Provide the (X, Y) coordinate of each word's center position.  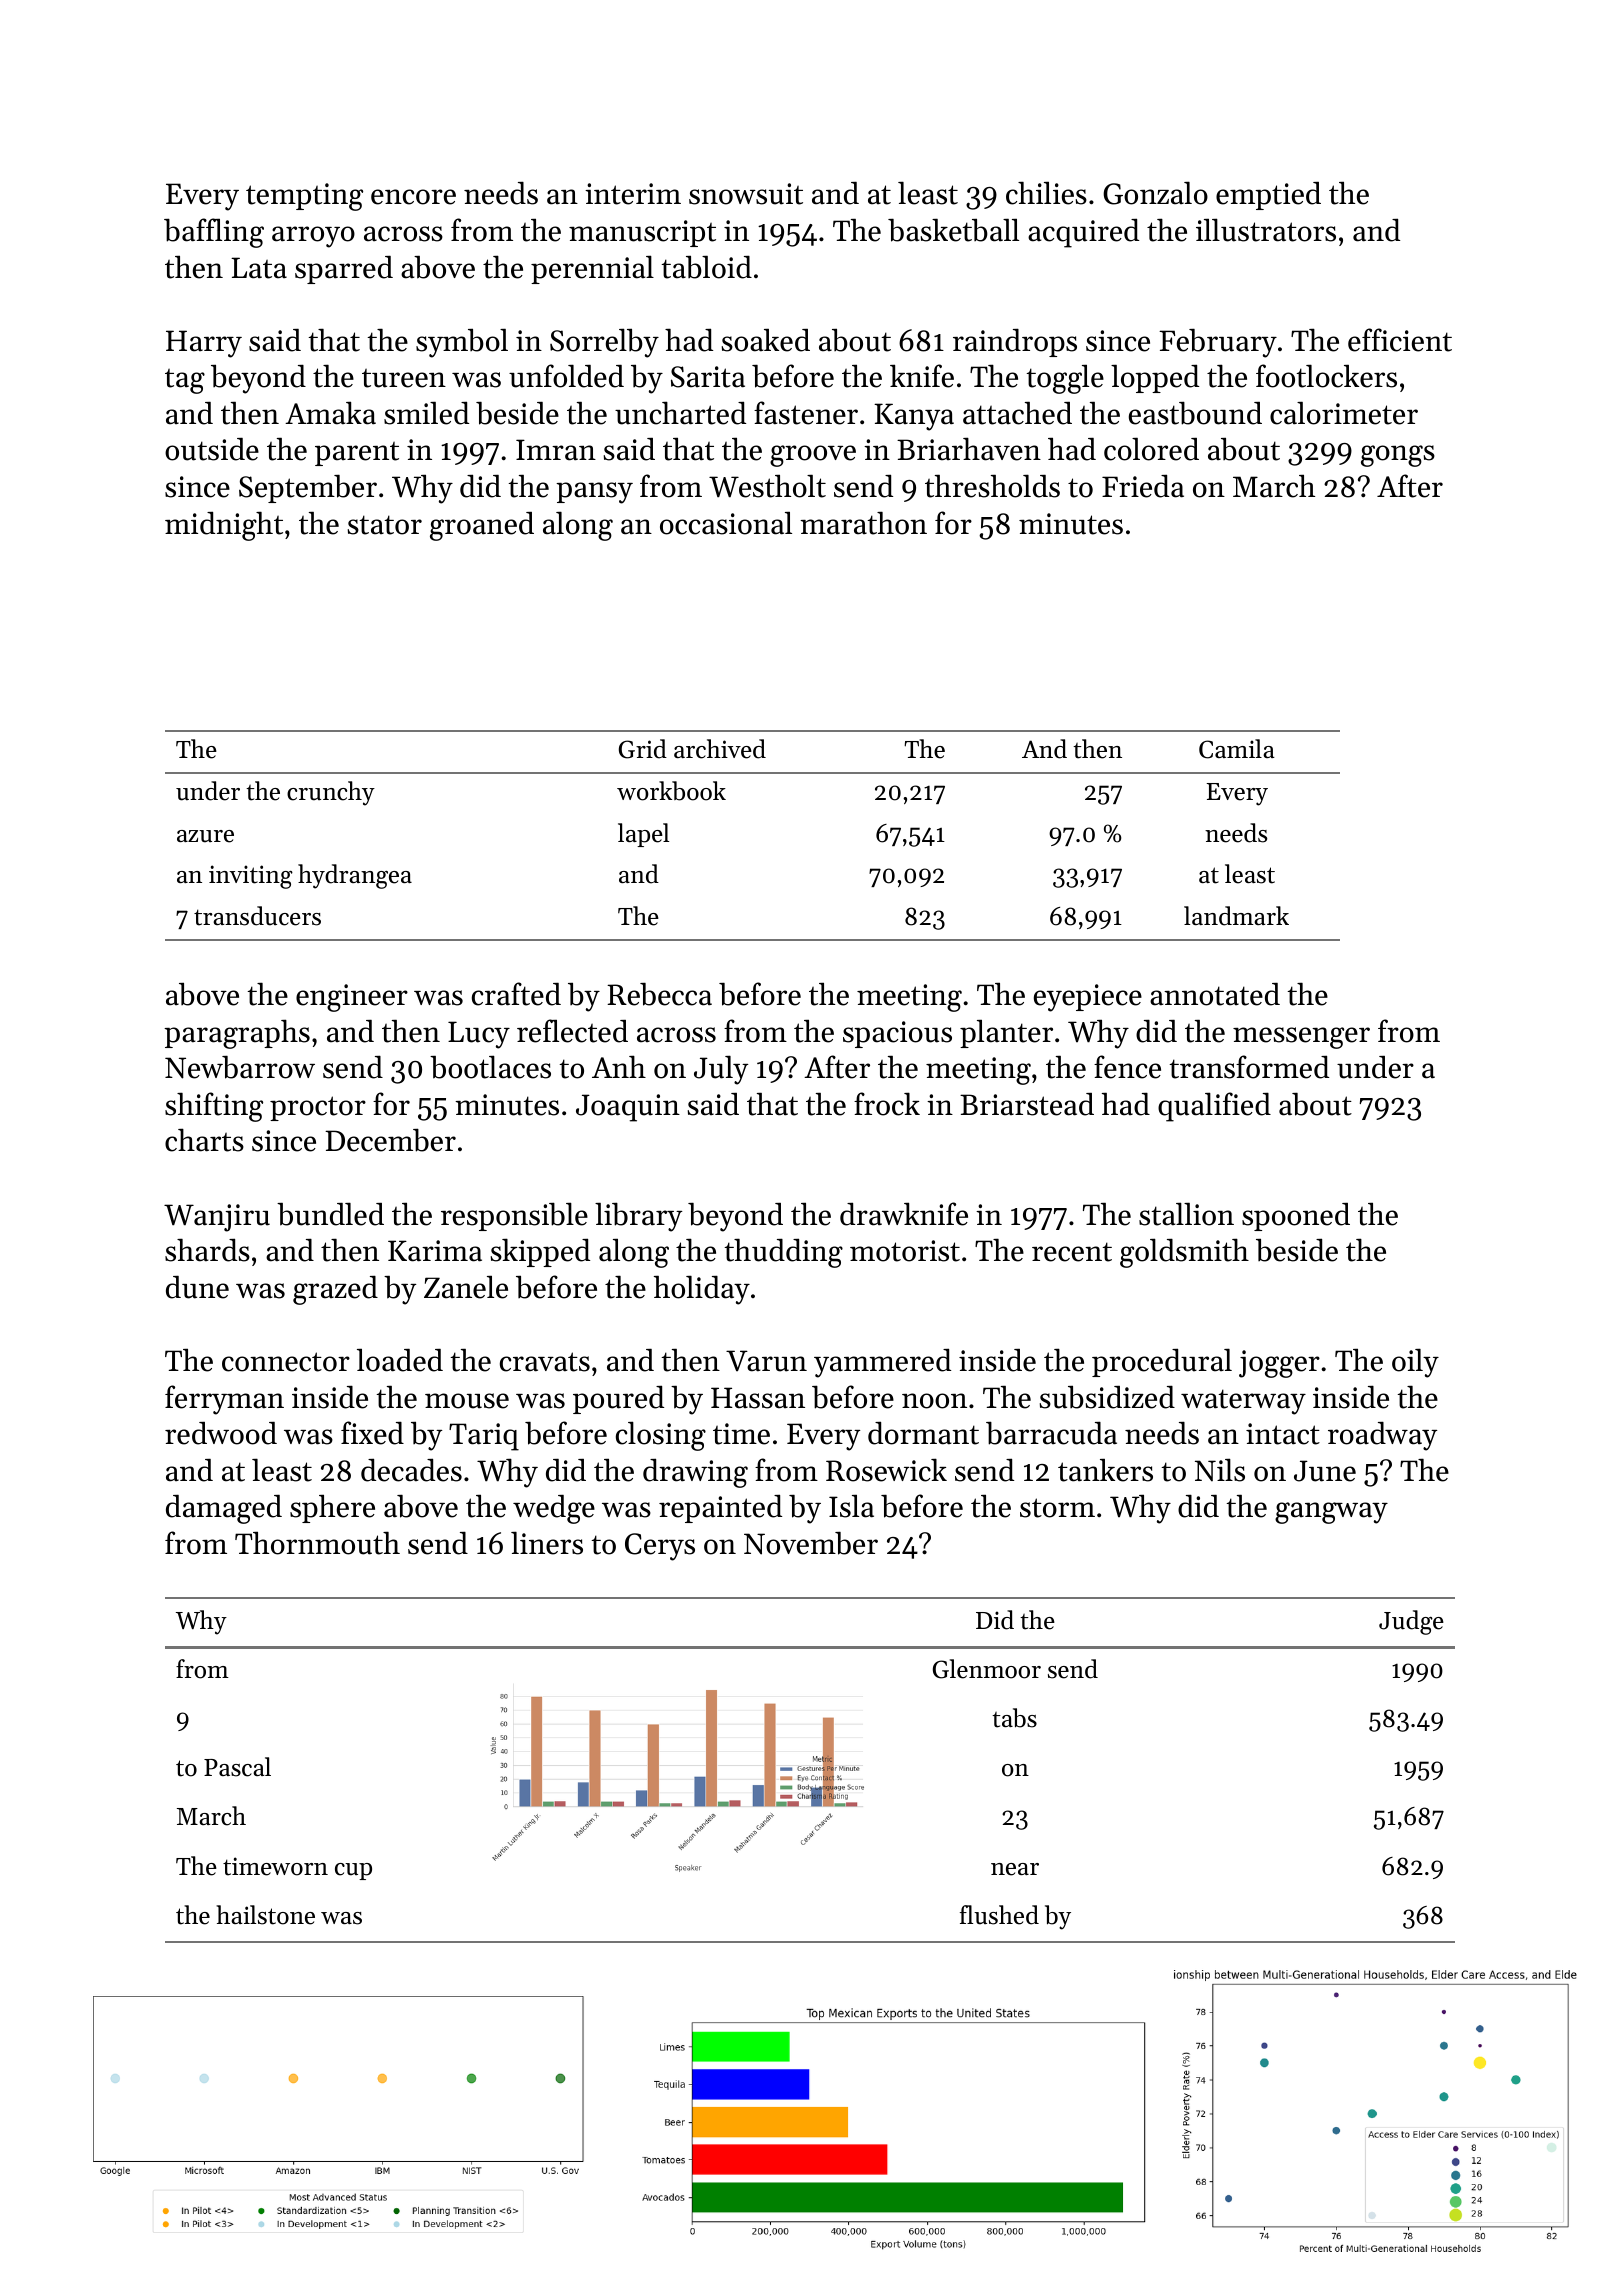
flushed (999, 1915)
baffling (214, 233)
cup (353, 1871)
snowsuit (746, 194)
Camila (1237, 749)
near (1015, 1869)
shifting (214, 1107)
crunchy (331, 793)
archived (720, 749)
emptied (1268, 196)
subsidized (1107, 1397)
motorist (905, 1251)
